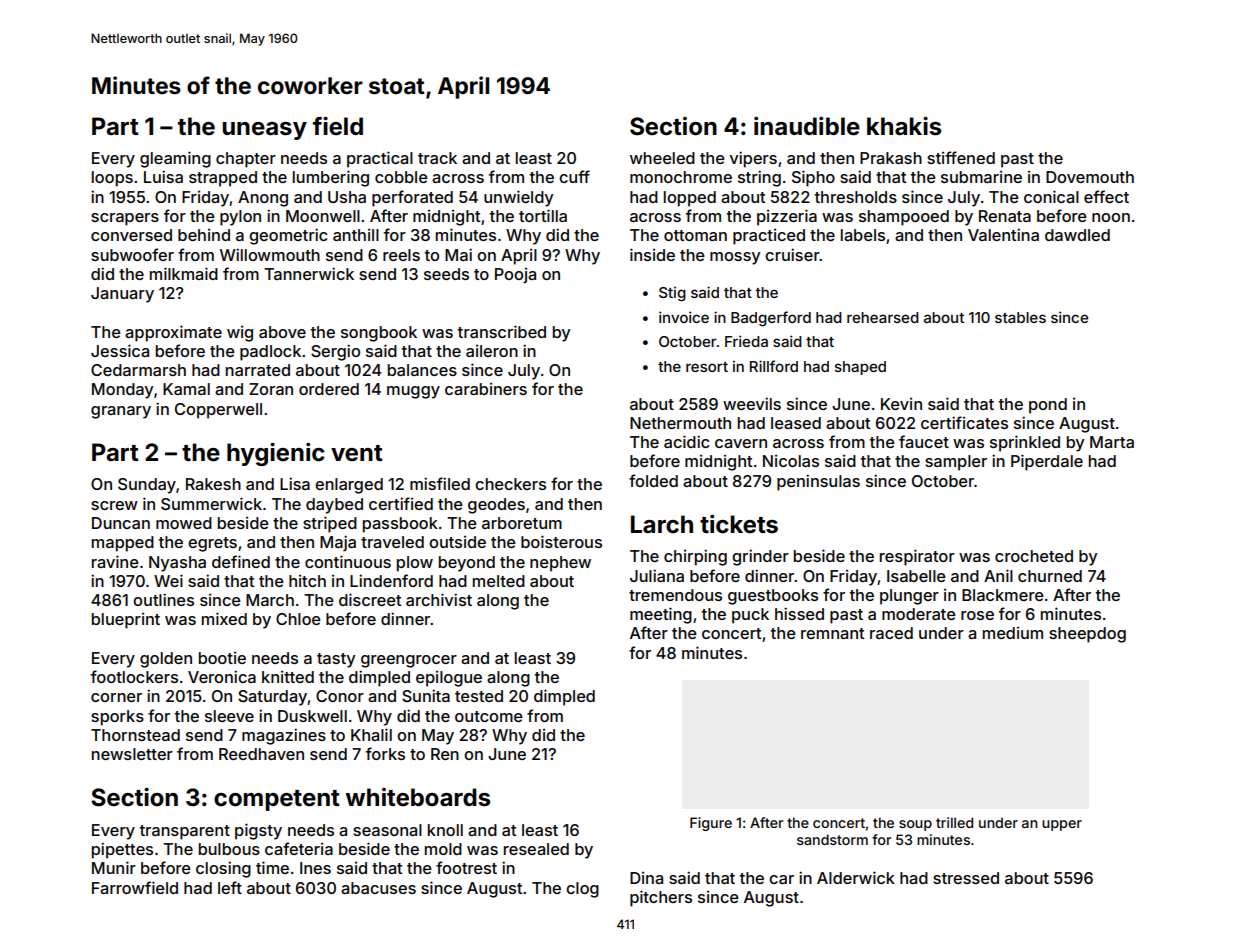  What do you see at coordinates (479, 696) in the document?
I see `tested` at bounding box center [479, 696].
